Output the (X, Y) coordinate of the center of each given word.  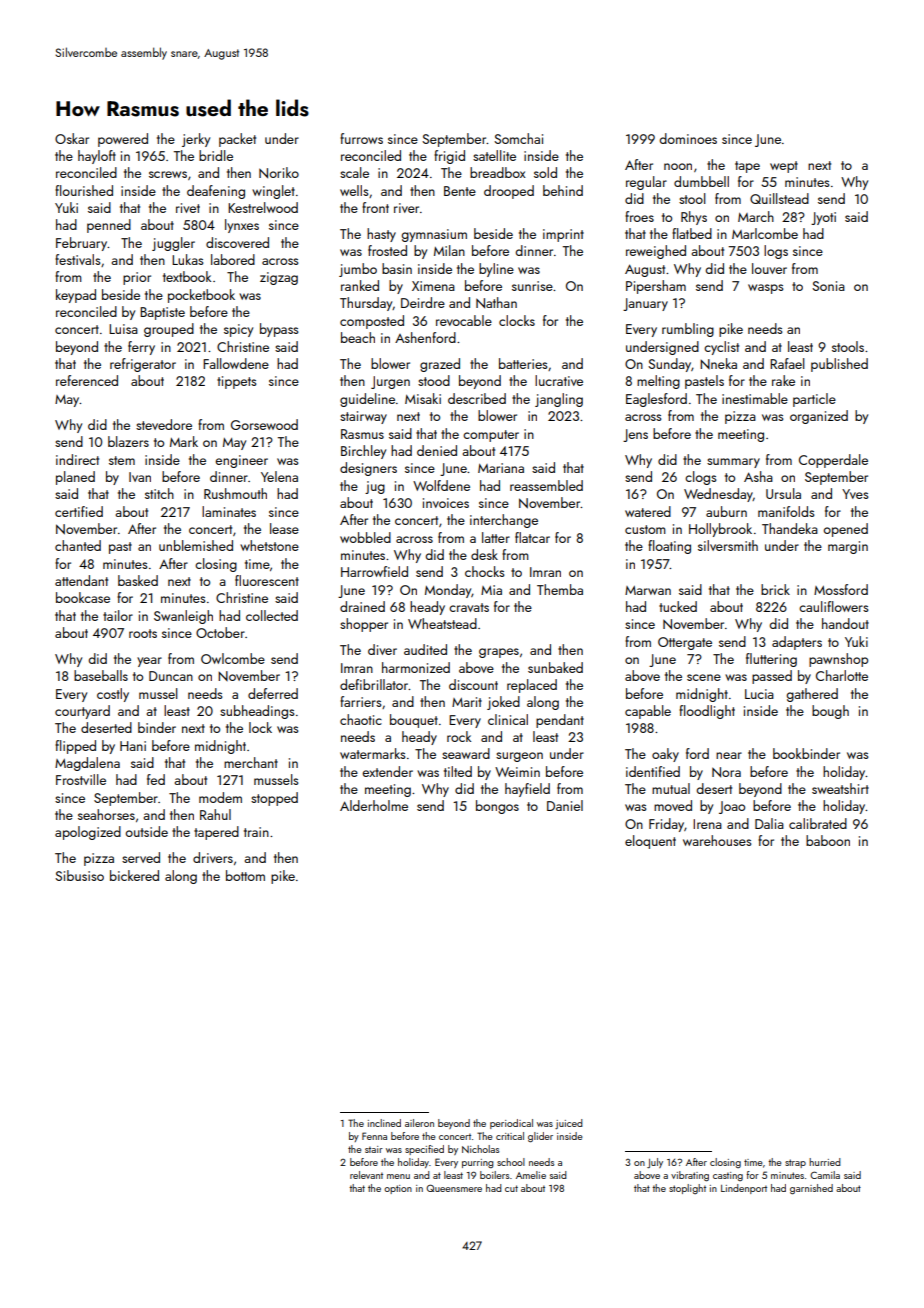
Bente (460, 191)
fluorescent (267, 580)
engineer (241, 461)
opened (846, 530)
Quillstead (779, 198)
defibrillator (374, 684)
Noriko (279, 173)
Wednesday (718, 495)
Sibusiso (79, 875)
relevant (366, 1175)
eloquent (650, 842)
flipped (75, 747)
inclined (384, 1123)
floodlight (707, 712)
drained (362, 606)
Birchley (363, 452)
